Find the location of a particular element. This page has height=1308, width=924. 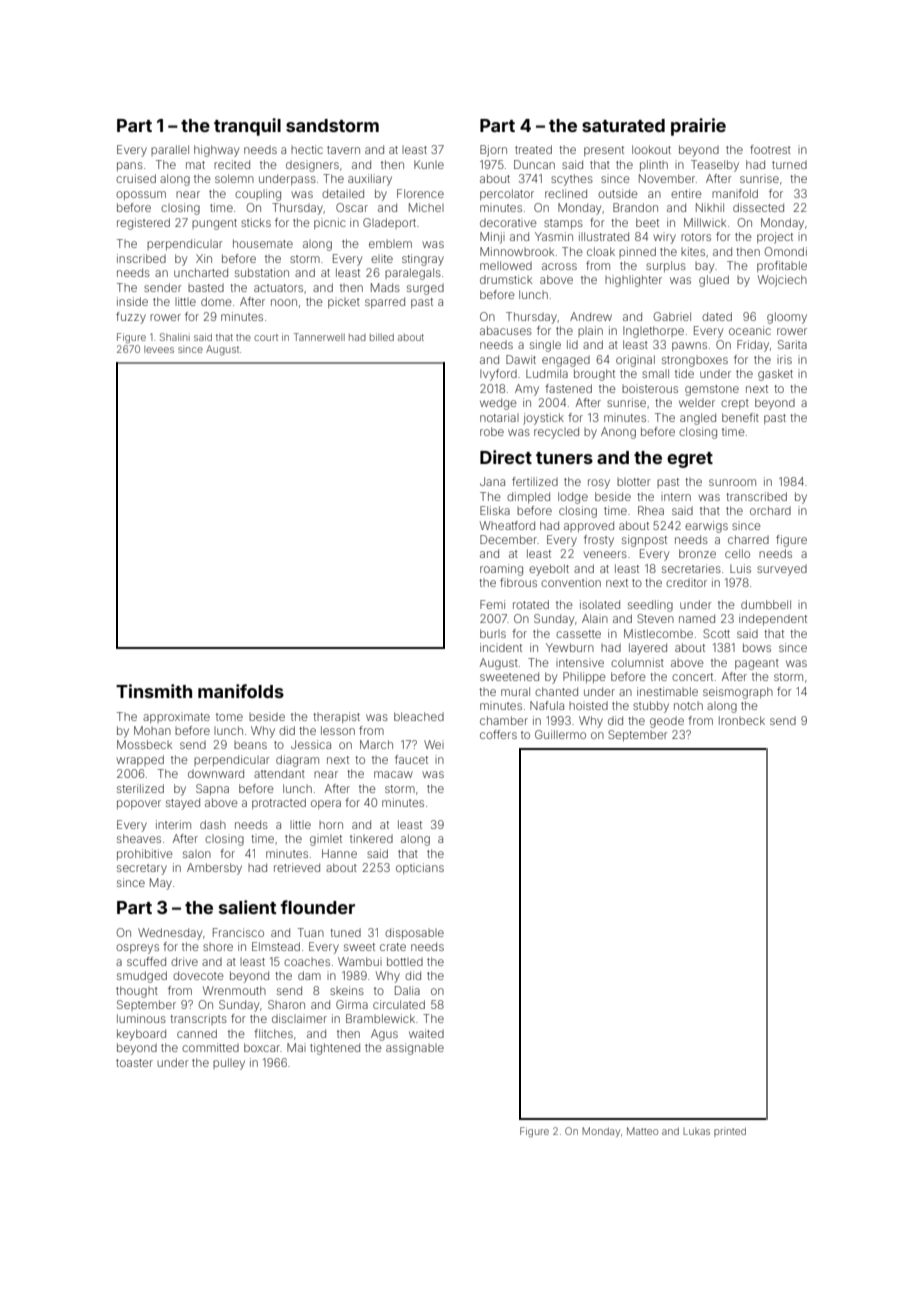

parallel is located at coordinates (170, 150).
